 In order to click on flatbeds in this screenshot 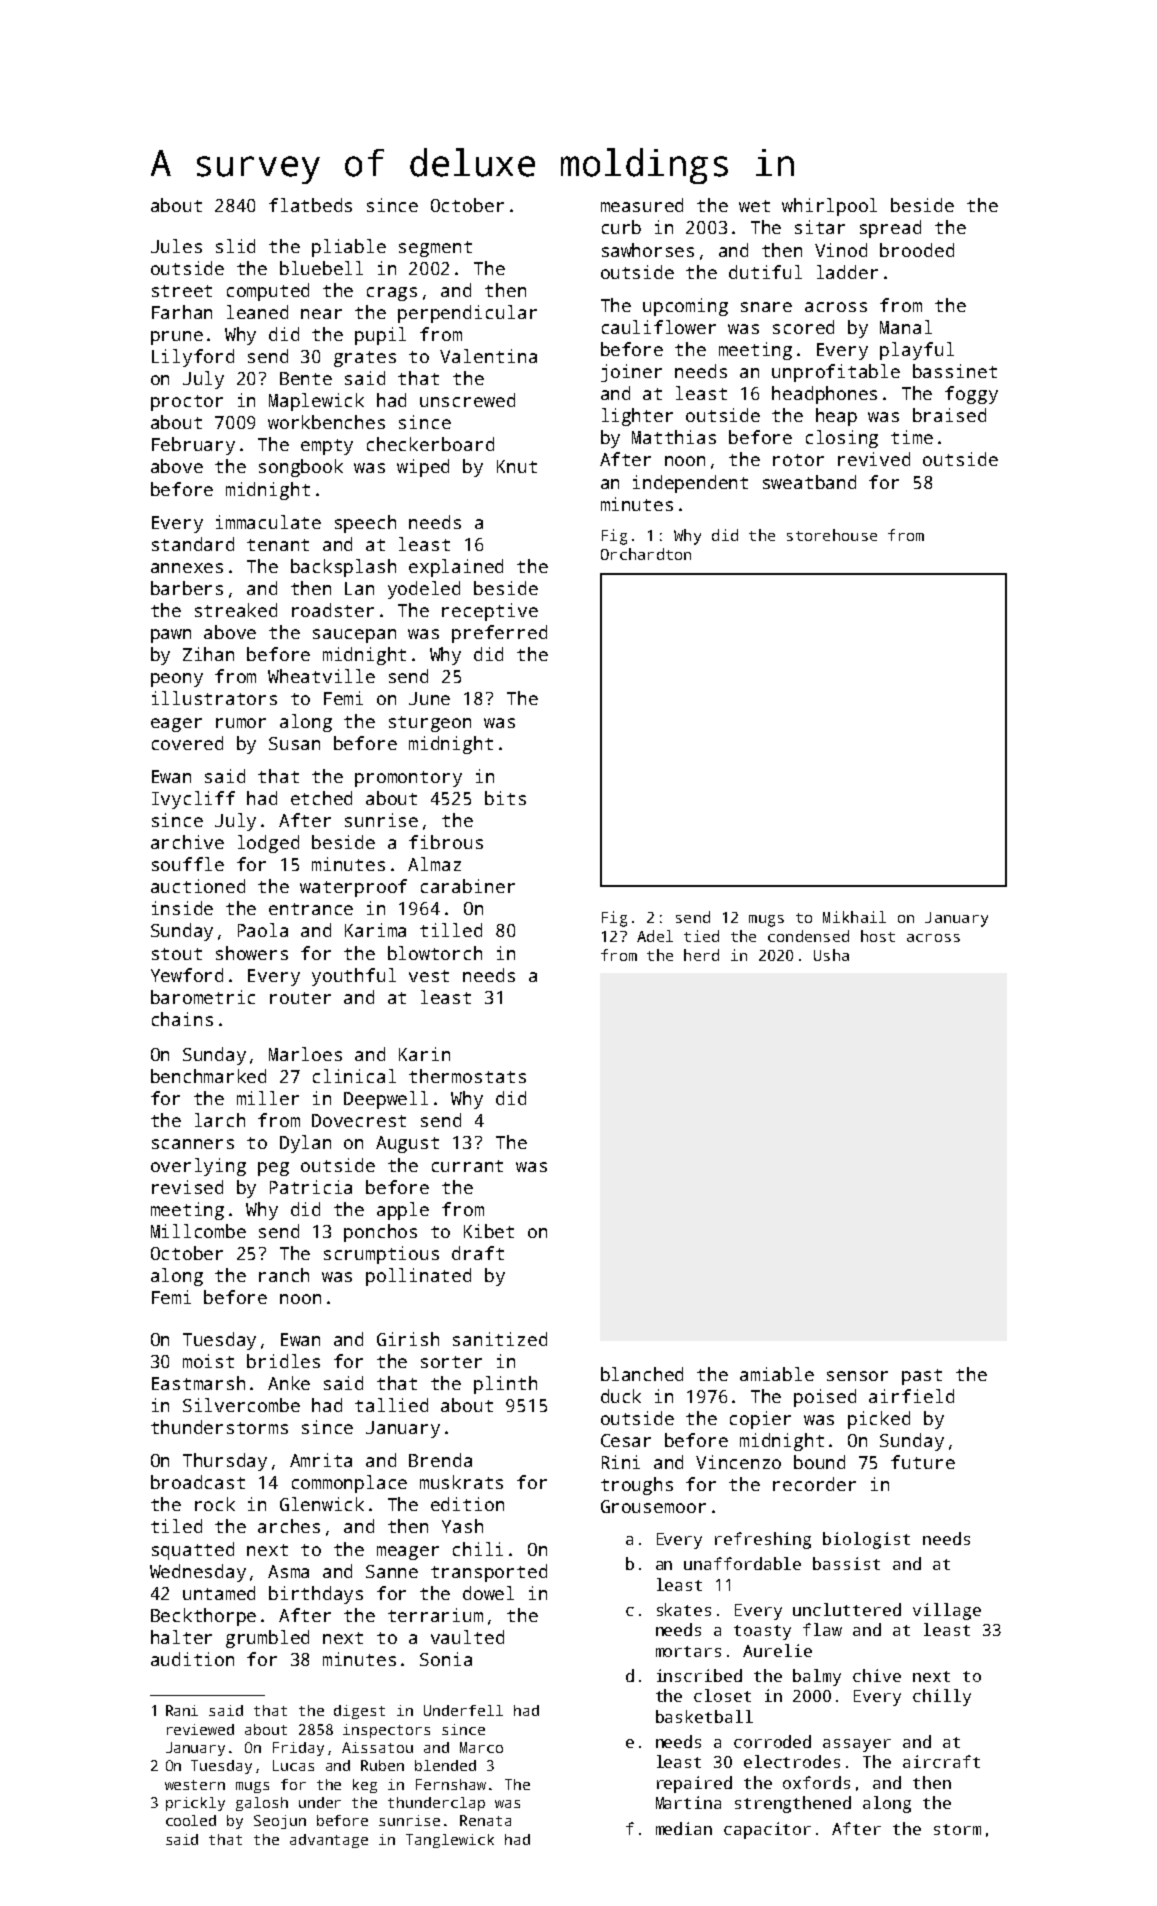, I will do `click(310, 205)`.
